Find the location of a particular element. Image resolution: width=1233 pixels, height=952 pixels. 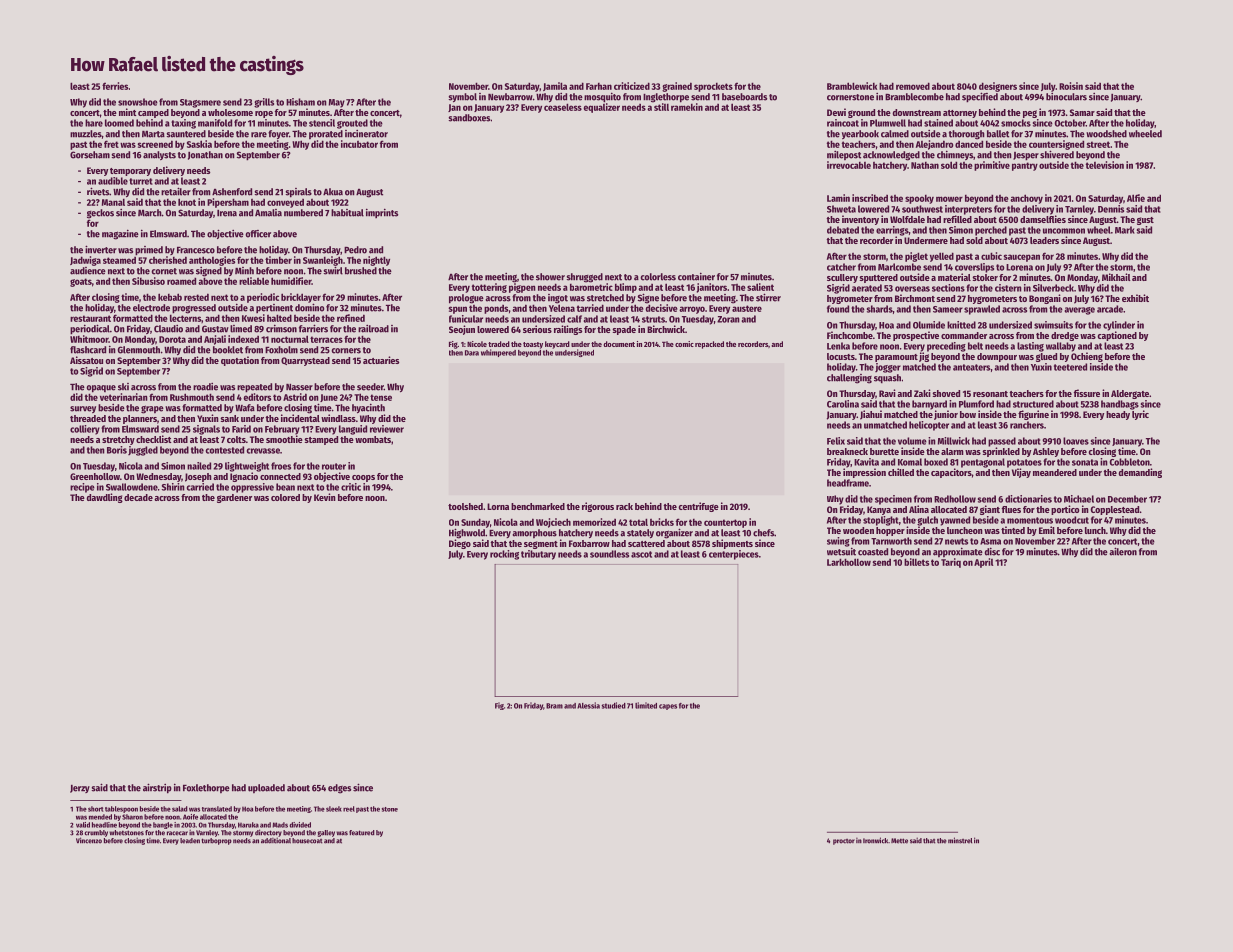

repacked is located at coordinates (709, 345).
